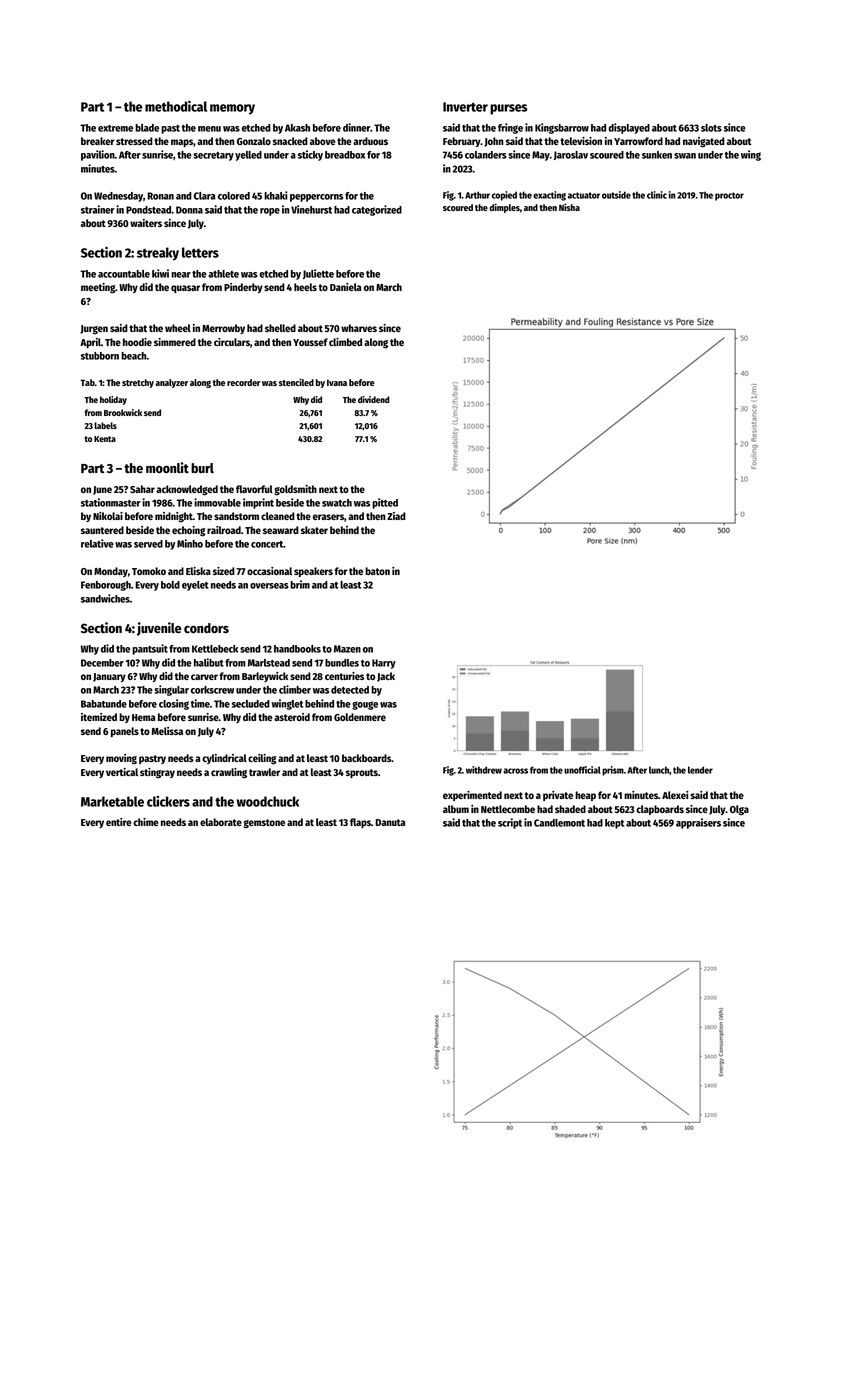 The width and height of the image is (849, 1400). Describe the element at coordinates (115, 128) in the image. I see `extreme` at that location.
